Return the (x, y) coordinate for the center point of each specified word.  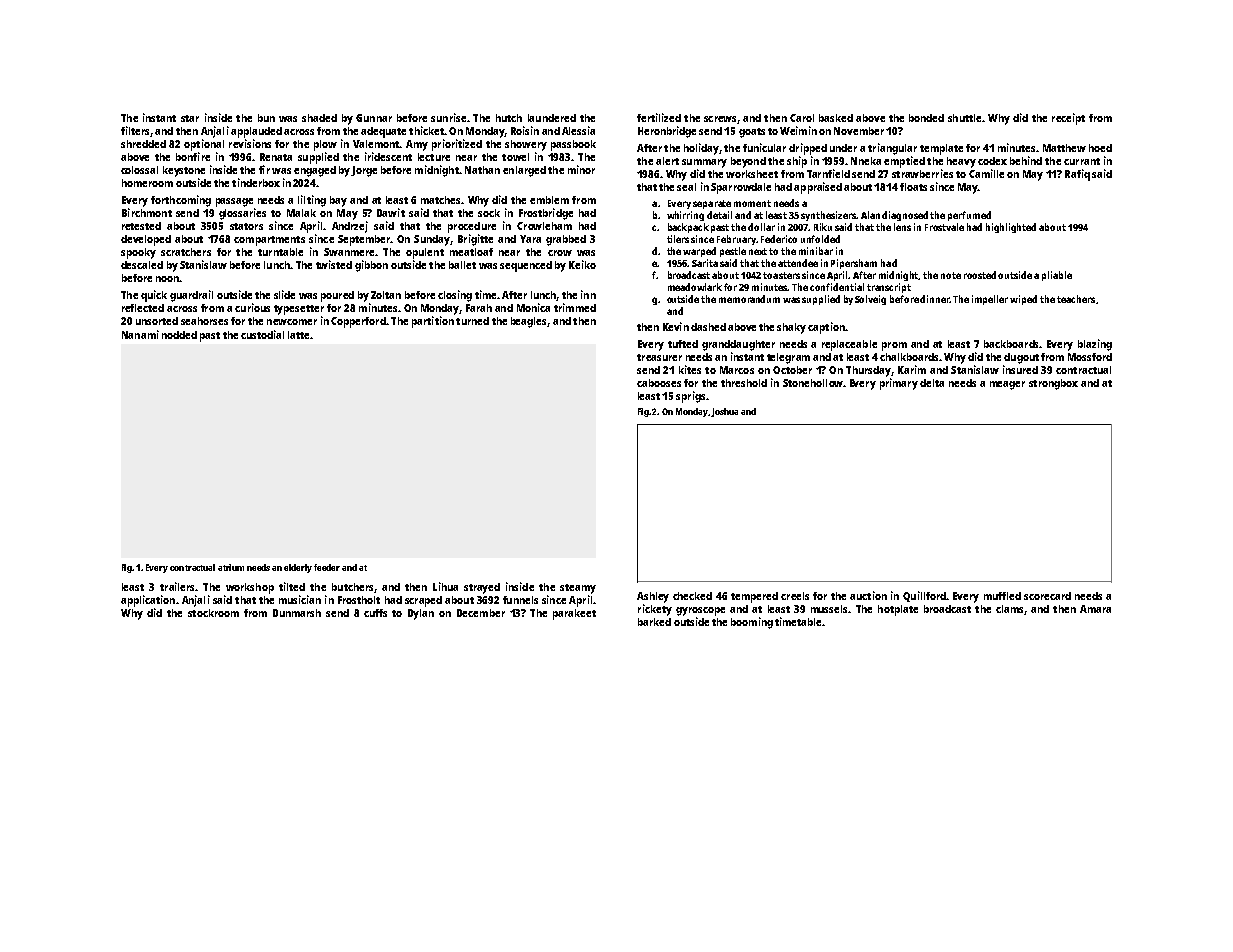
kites (690, 369)
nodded (179, 335)
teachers (1076, 299)
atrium (231, 567)
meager (1007, 385)
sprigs (690, 397)
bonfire (193, 156)
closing (455, 296)
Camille (986, 173)
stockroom (213, 613)
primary (899, 384)
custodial (262, 334)
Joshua (724, 412)
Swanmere (349, 252)
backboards (1012, 344)
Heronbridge (667, 132)
